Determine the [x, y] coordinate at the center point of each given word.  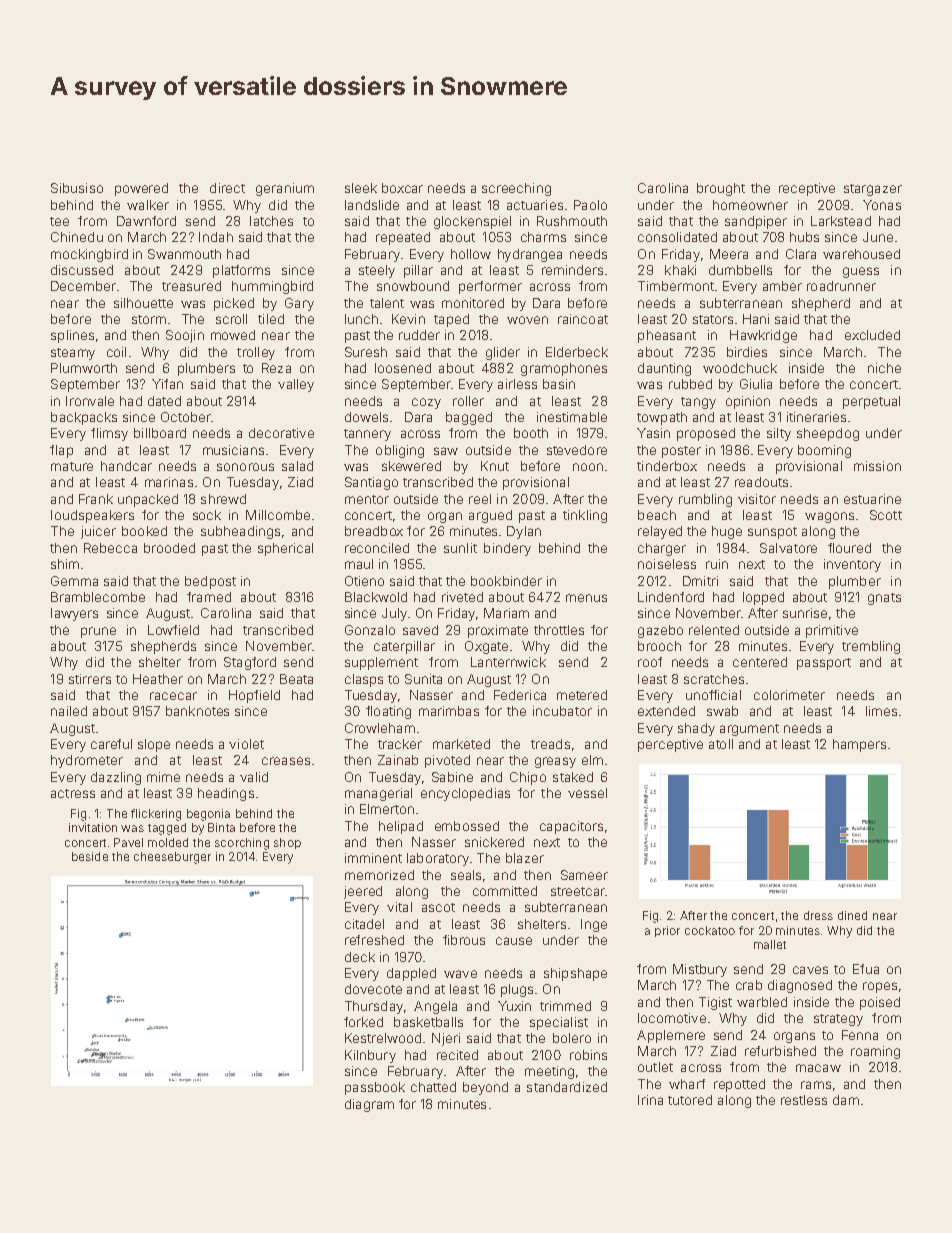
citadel [364, 924]
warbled [762, 1002]
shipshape [575, 974]
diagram [369, 1105]
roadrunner [841, 286]
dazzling [116, 778]
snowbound [413, 286]
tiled [271, 319]
